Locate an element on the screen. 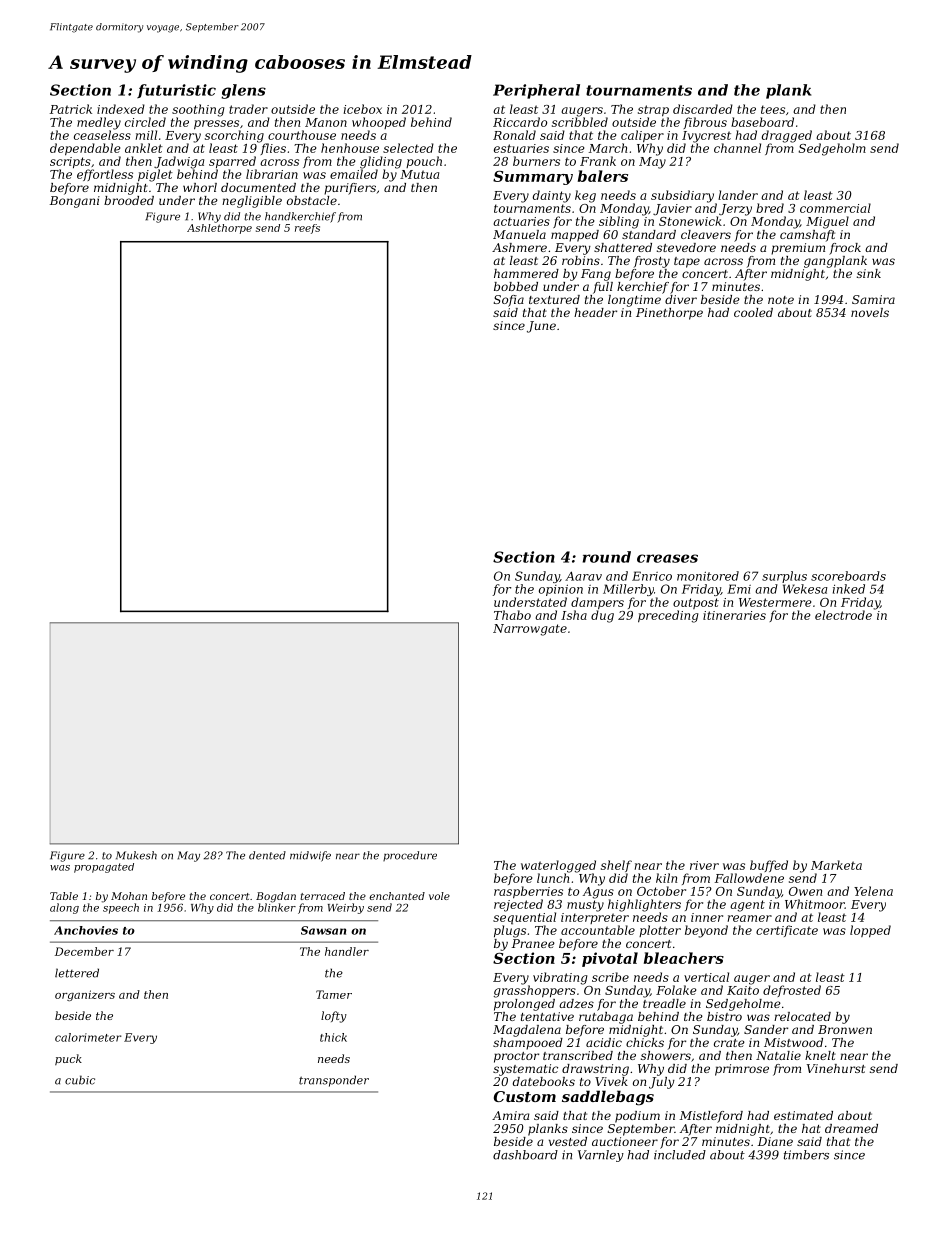  scribbled is located at coordinates (580, 122).
